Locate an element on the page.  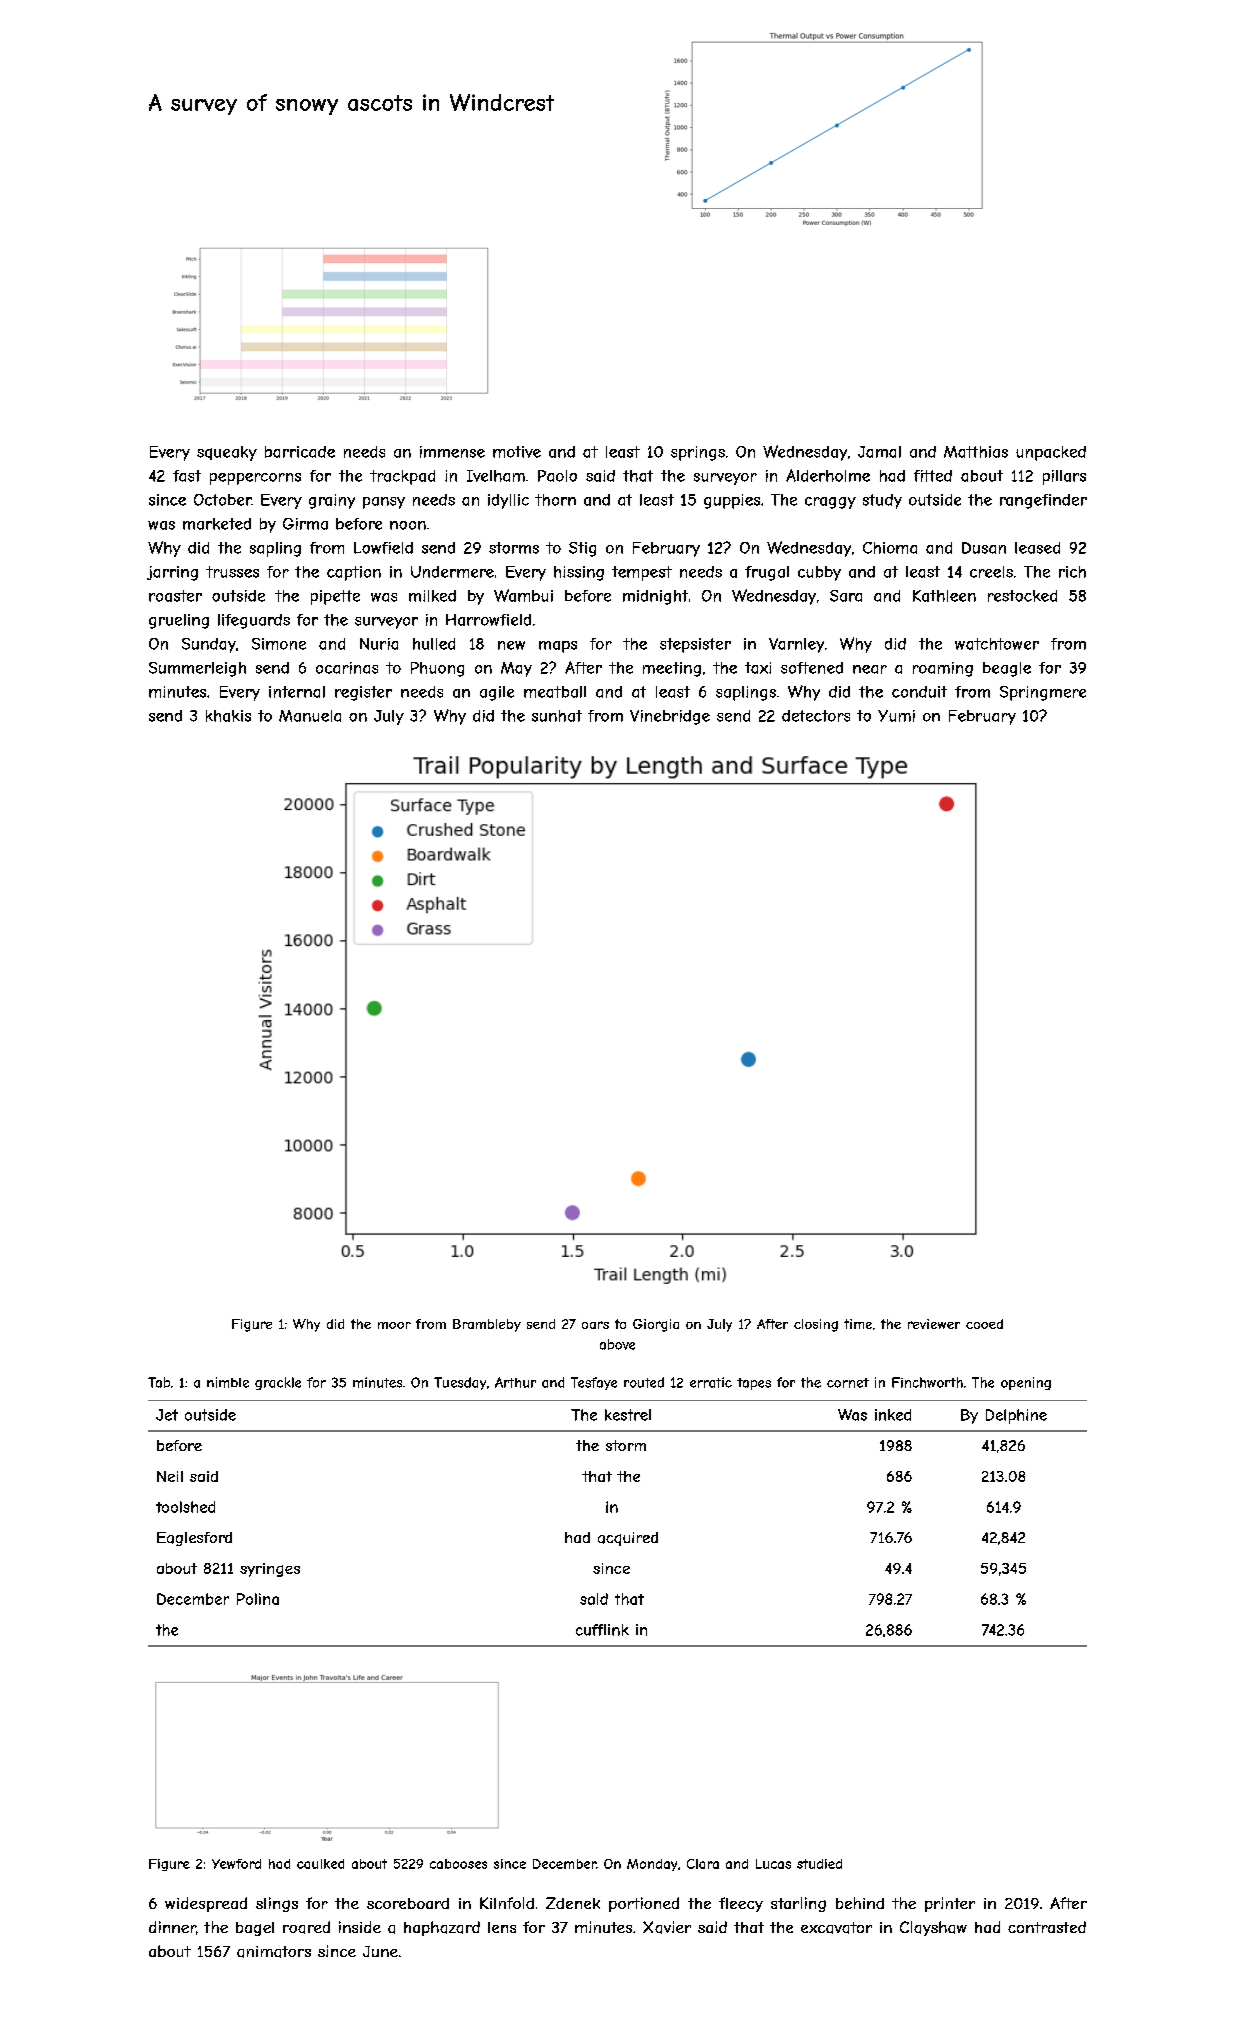
opening is located at coordinates (1026, 1383).
